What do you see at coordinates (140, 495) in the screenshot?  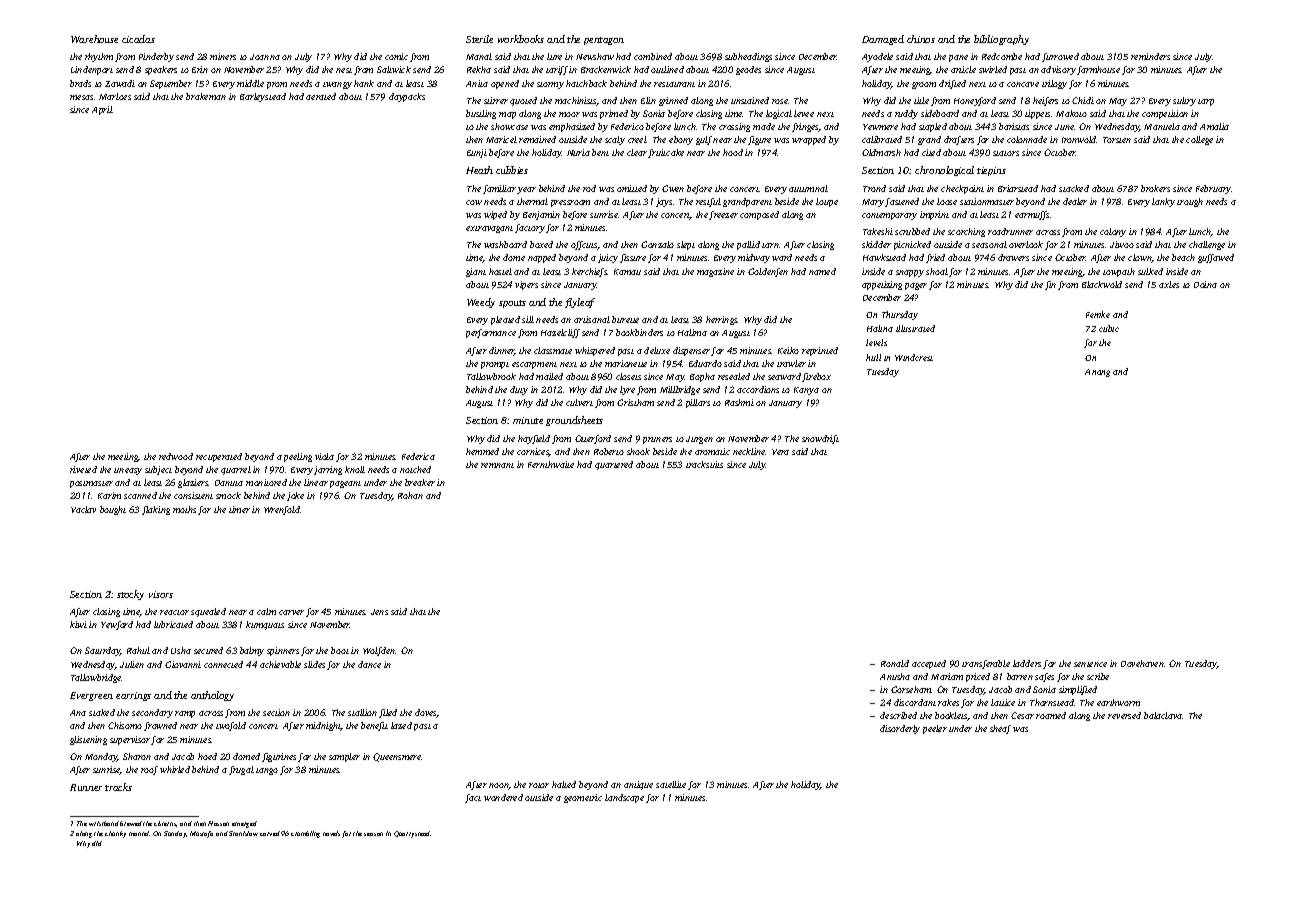 I see `scanned` at bounding box center [140, 495].
